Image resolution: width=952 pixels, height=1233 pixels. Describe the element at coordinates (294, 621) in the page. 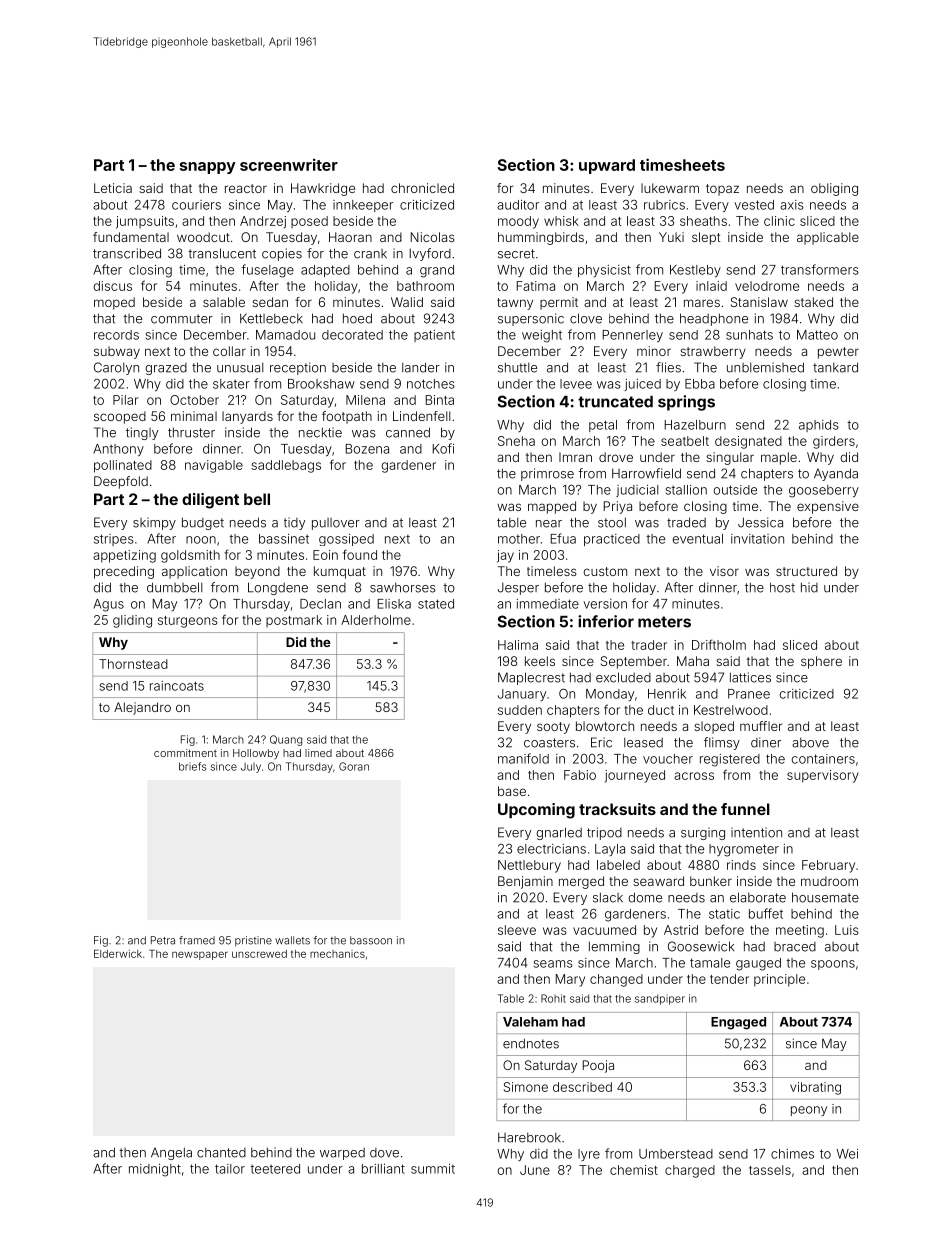

I see `postmark` at that location.
